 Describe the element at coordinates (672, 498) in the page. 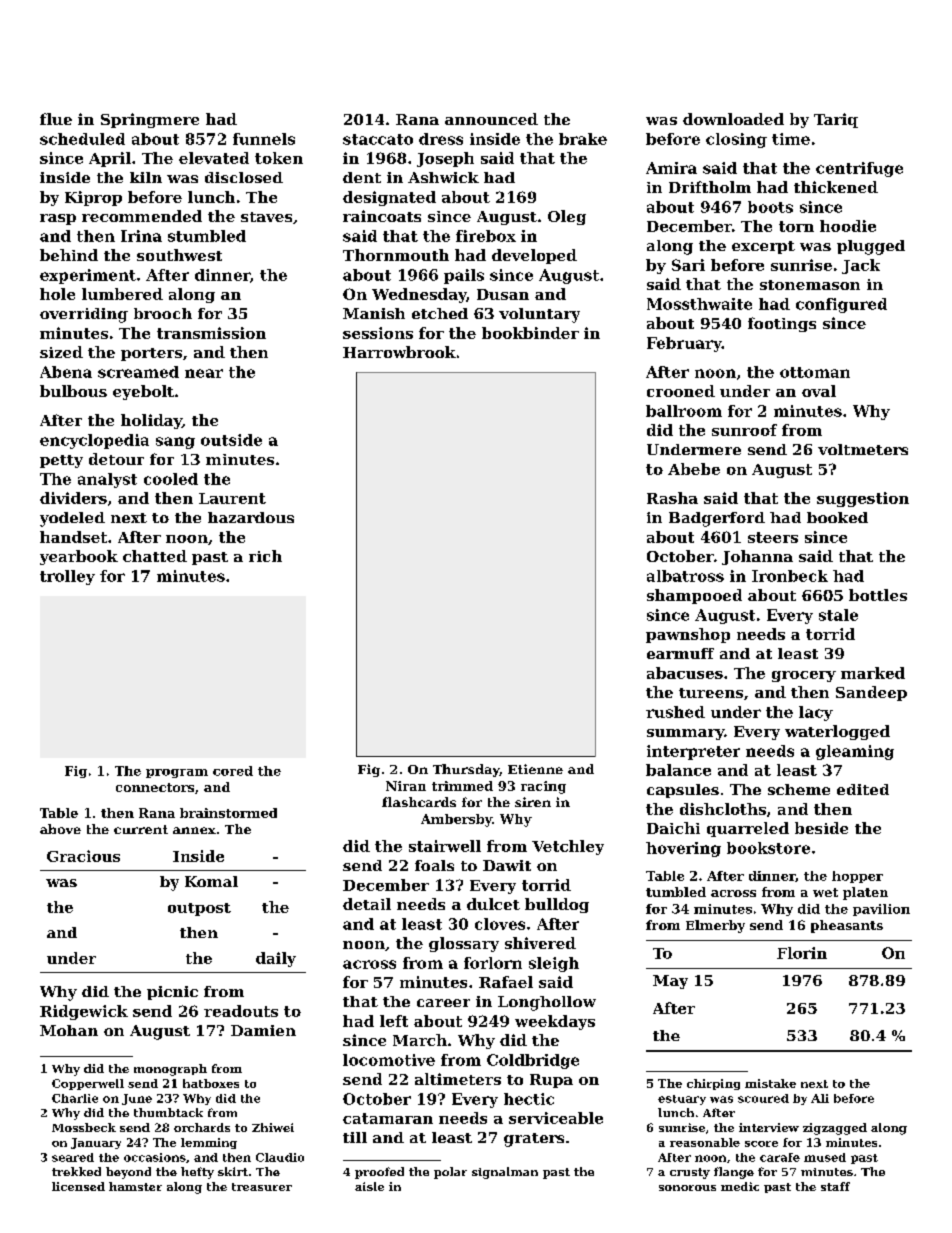

I see `Rasha` at that location.
